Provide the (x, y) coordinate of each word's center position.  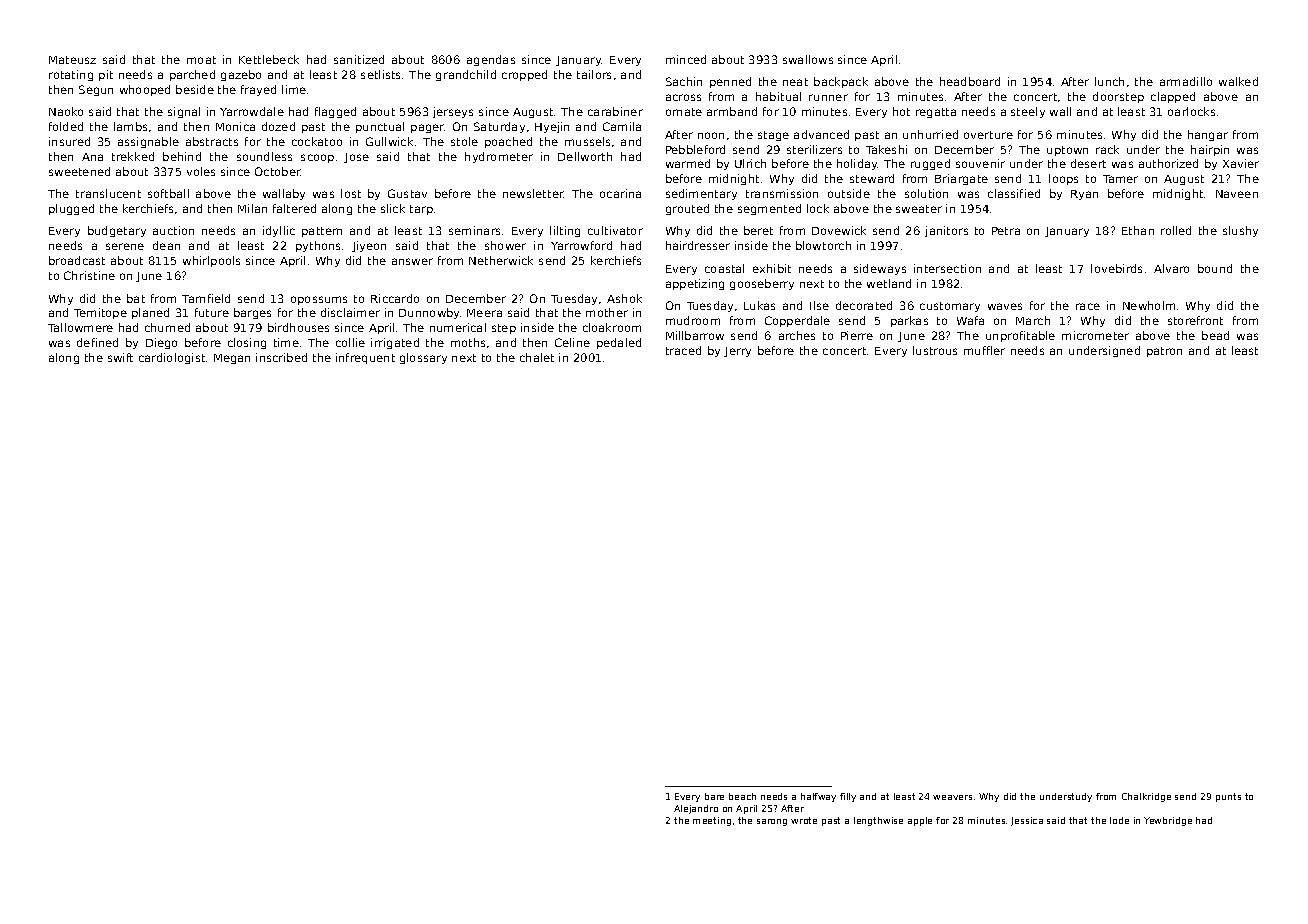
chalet (537, 357)
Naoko (66, 111)
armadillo (1186, 81)
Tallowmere (80, 327)
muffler (984, 350)
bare (714, 796)
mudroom (693, 320)
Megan (232, 359)
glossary (423, 358)
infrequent (365, 358)
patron (1164, 352)
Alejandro (696, 809)
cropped (524, 75)
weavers (952, 797)
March (1033, 320)
